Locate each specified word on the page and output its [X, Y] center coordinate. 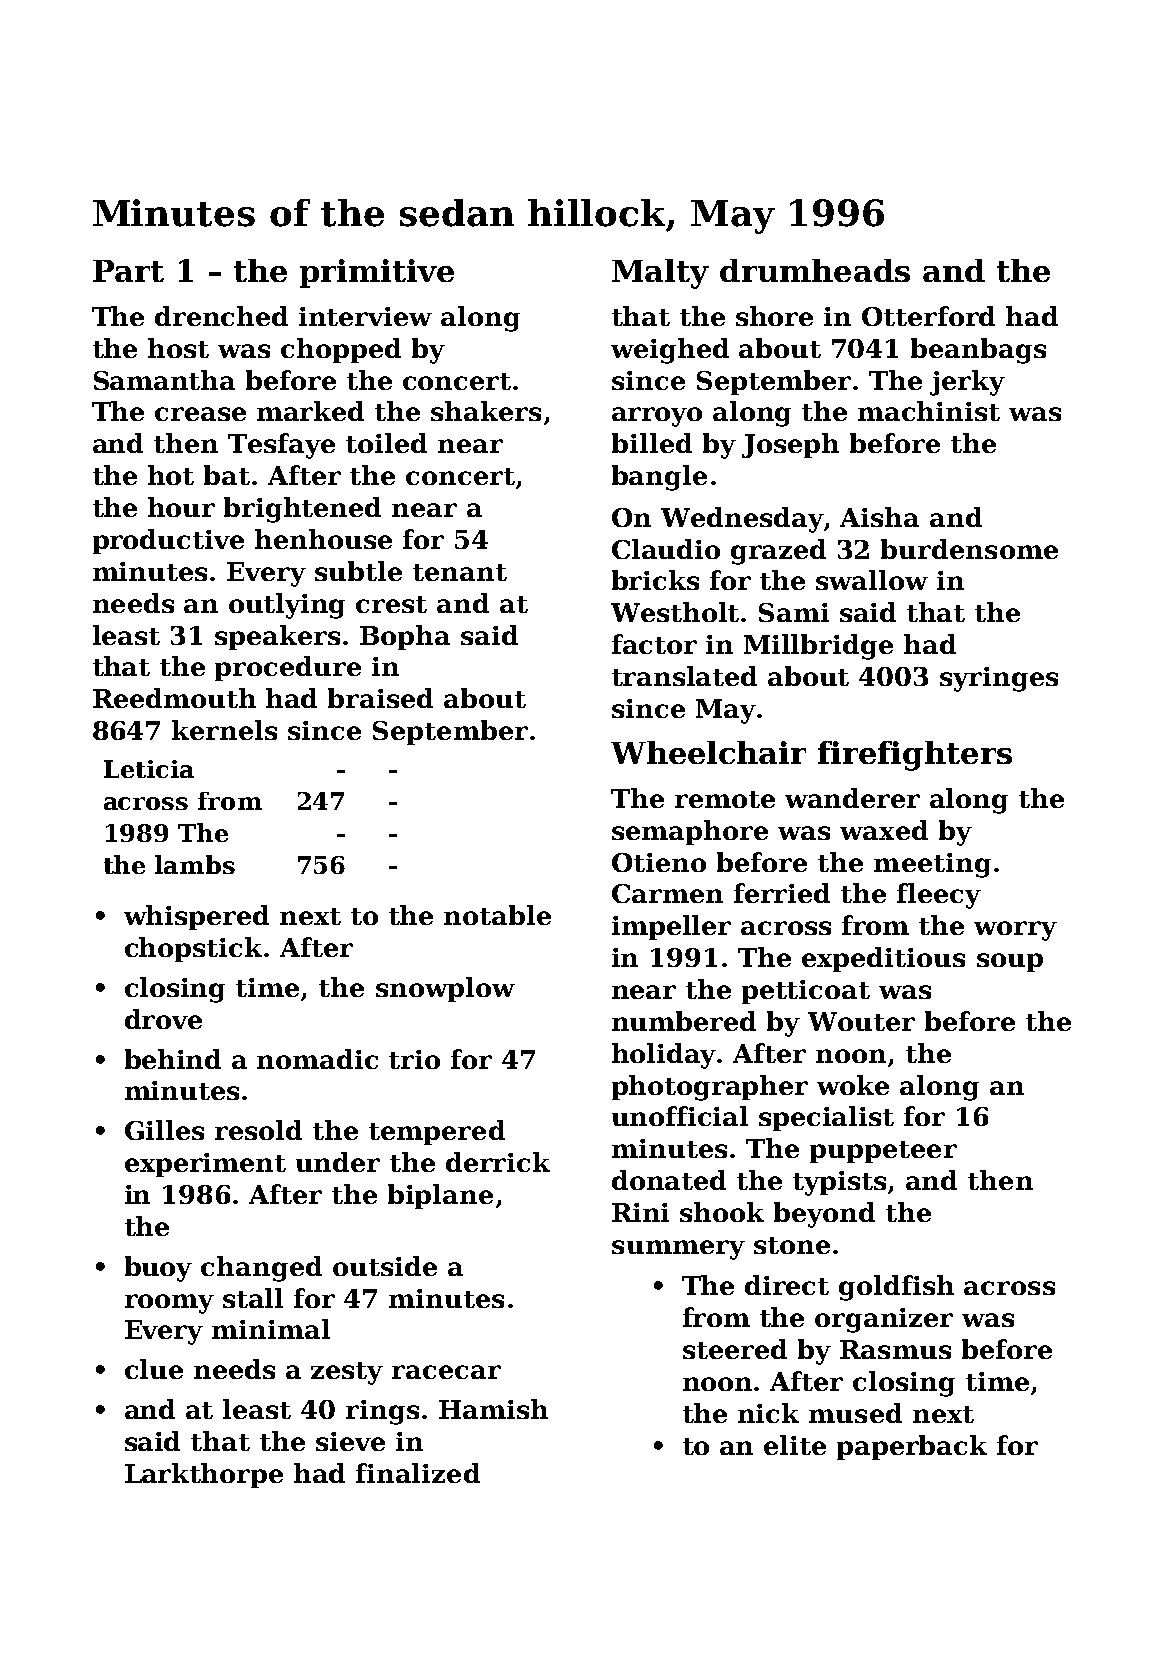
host [178, 348]
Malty [660, 274]
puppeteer [883, 1152]
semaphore [690, 832]
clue [154, 1369]
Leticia [149, 769]
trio [414, 1059]
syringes [999, 679]
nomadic [317, 1059]
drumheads [815, 270]
